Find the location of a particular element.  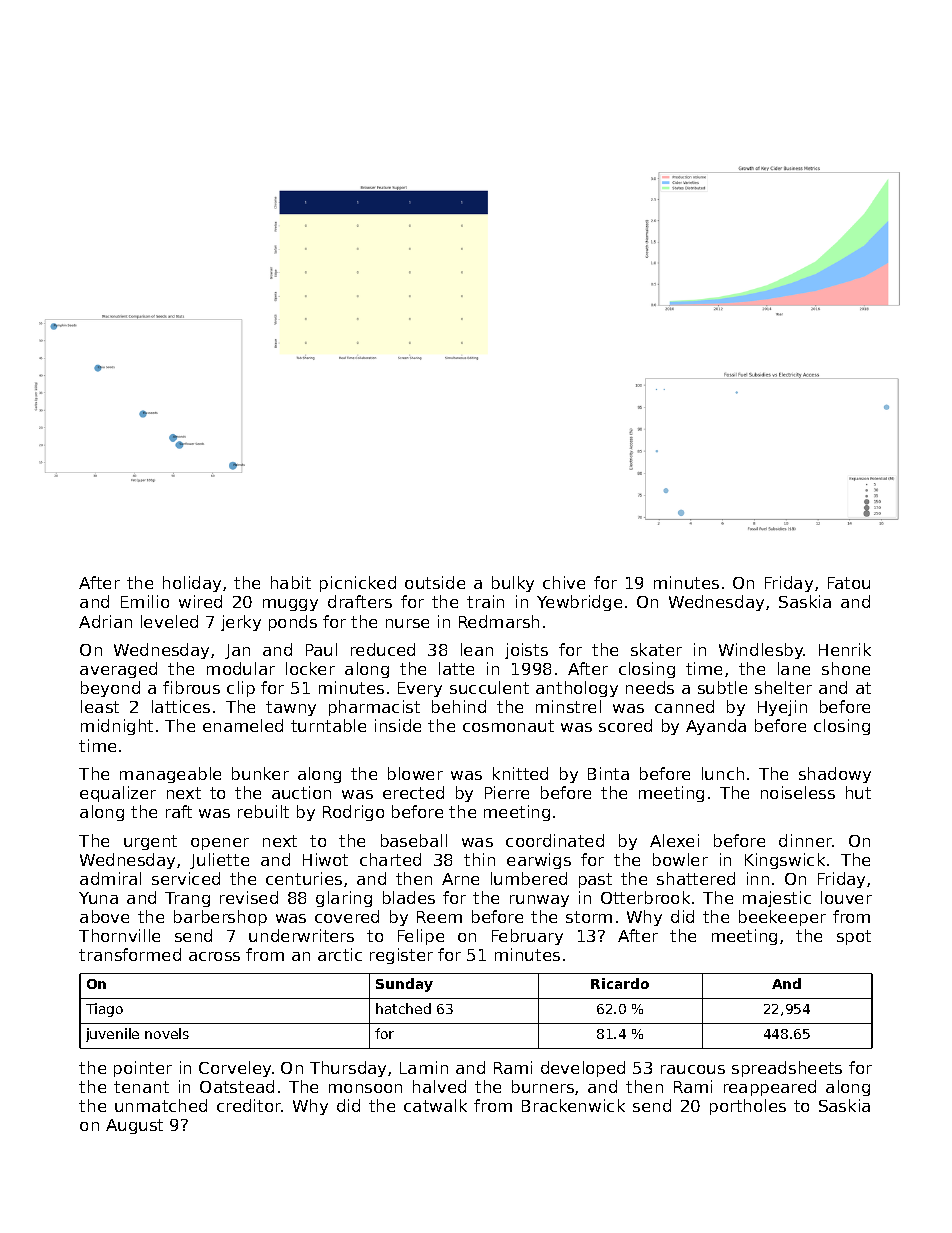

holiday is located at coordinates (192, 584).
